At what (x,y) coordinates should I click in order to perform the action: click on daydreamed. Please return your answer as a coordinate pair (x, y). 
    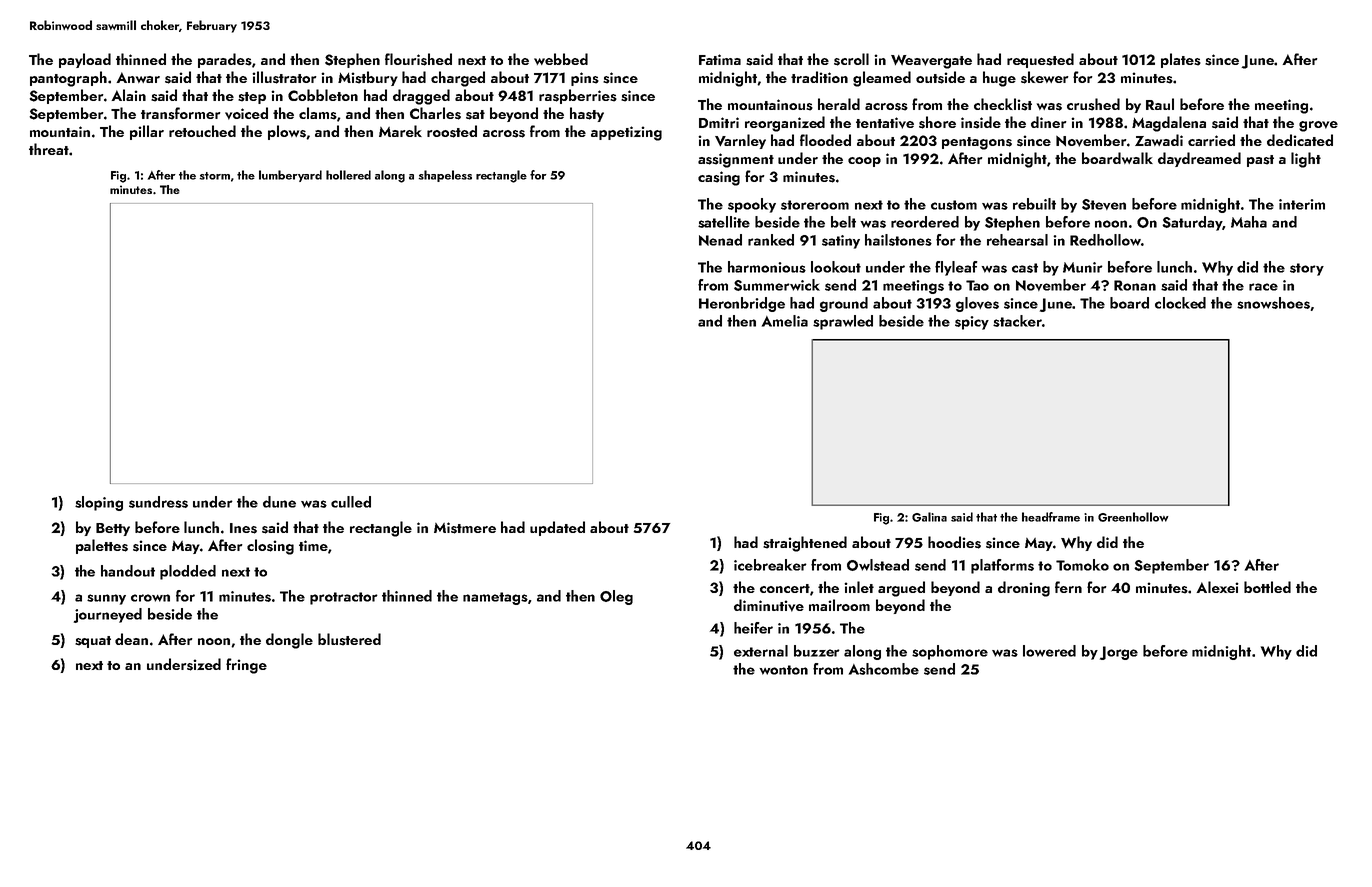
    Looking at the image, I should click on (1199, 159).
